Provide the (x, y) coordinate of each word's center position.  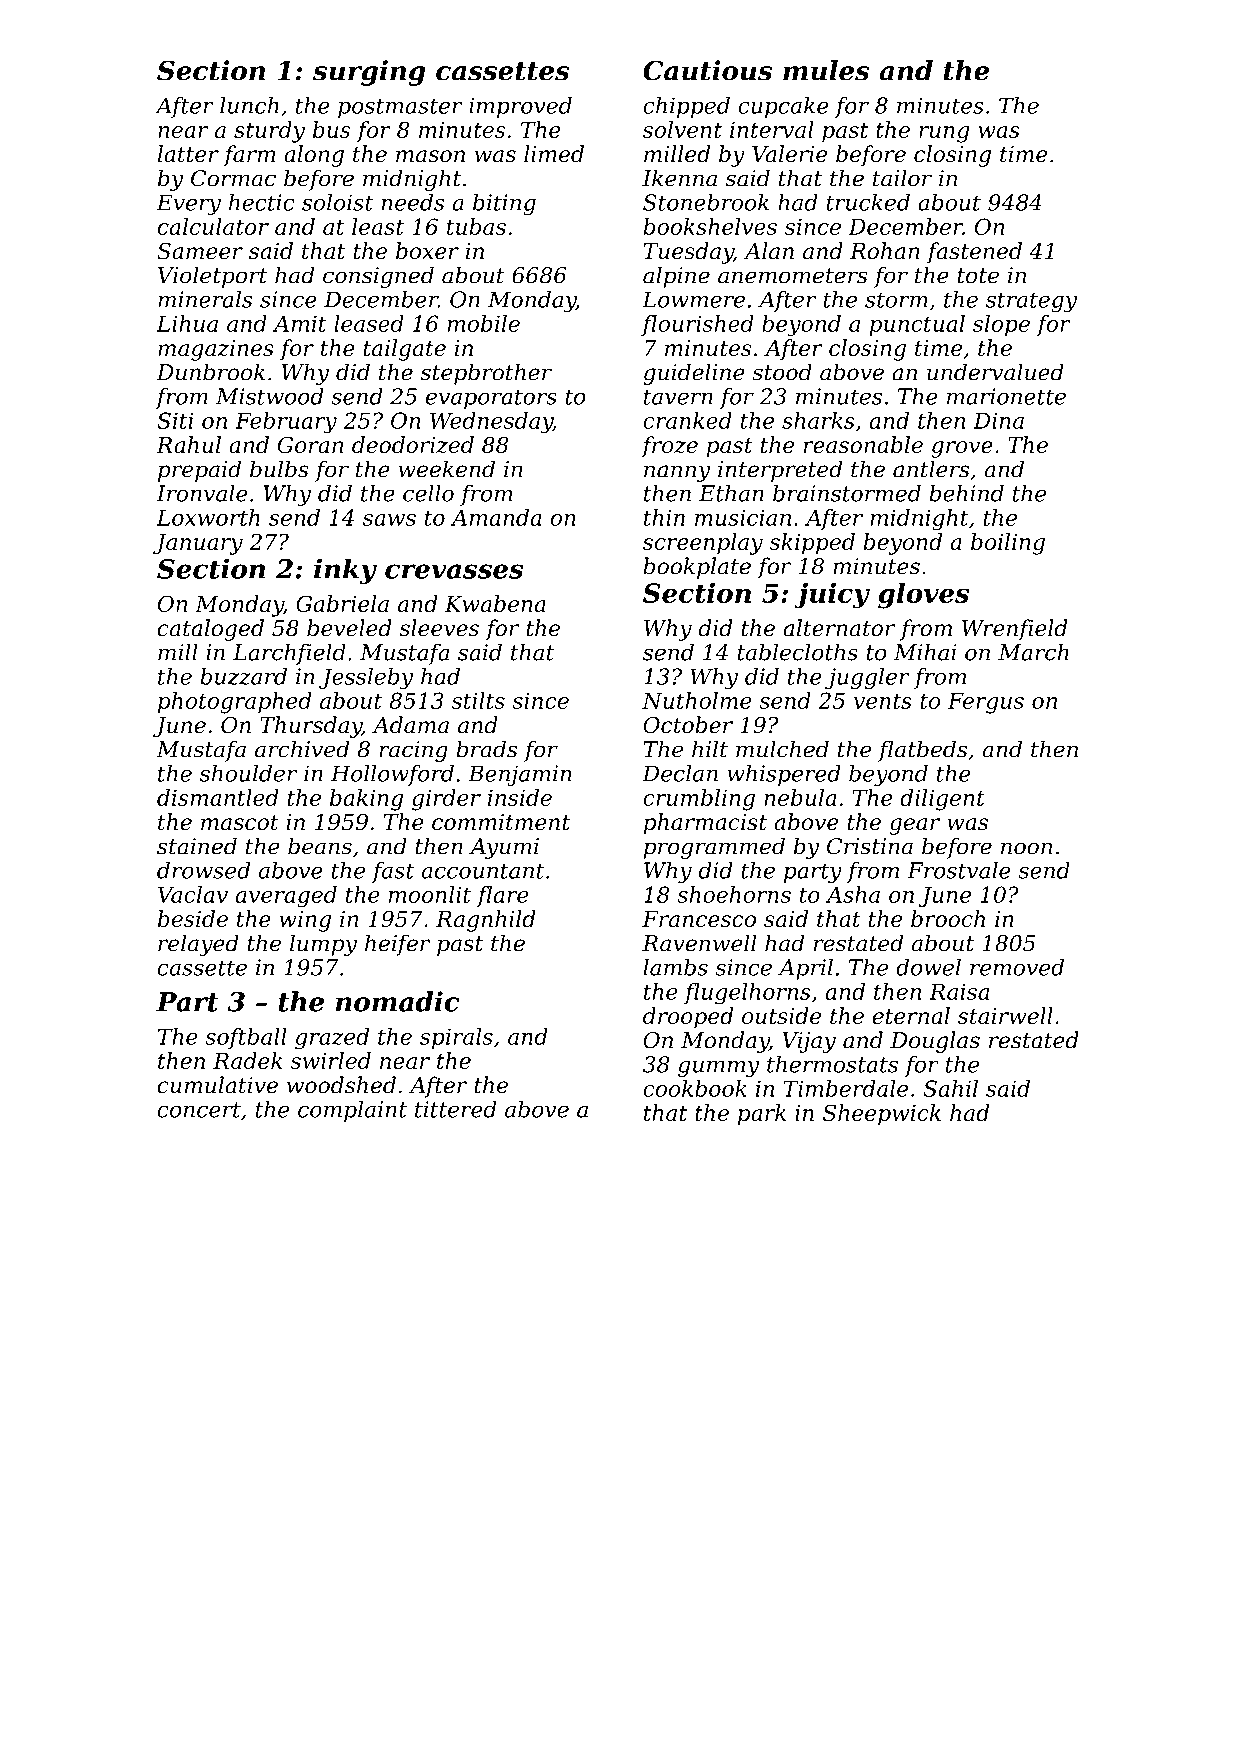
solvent (682, 129)
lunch (249, 105)
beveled (349, 628)
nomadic (397, 1001)
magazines (216, 350)
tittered (456, 1109)
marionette (1006, 396)
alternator (839, 628)
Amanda (496, 517)
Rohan (885, 250)
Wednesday (491, 423)
